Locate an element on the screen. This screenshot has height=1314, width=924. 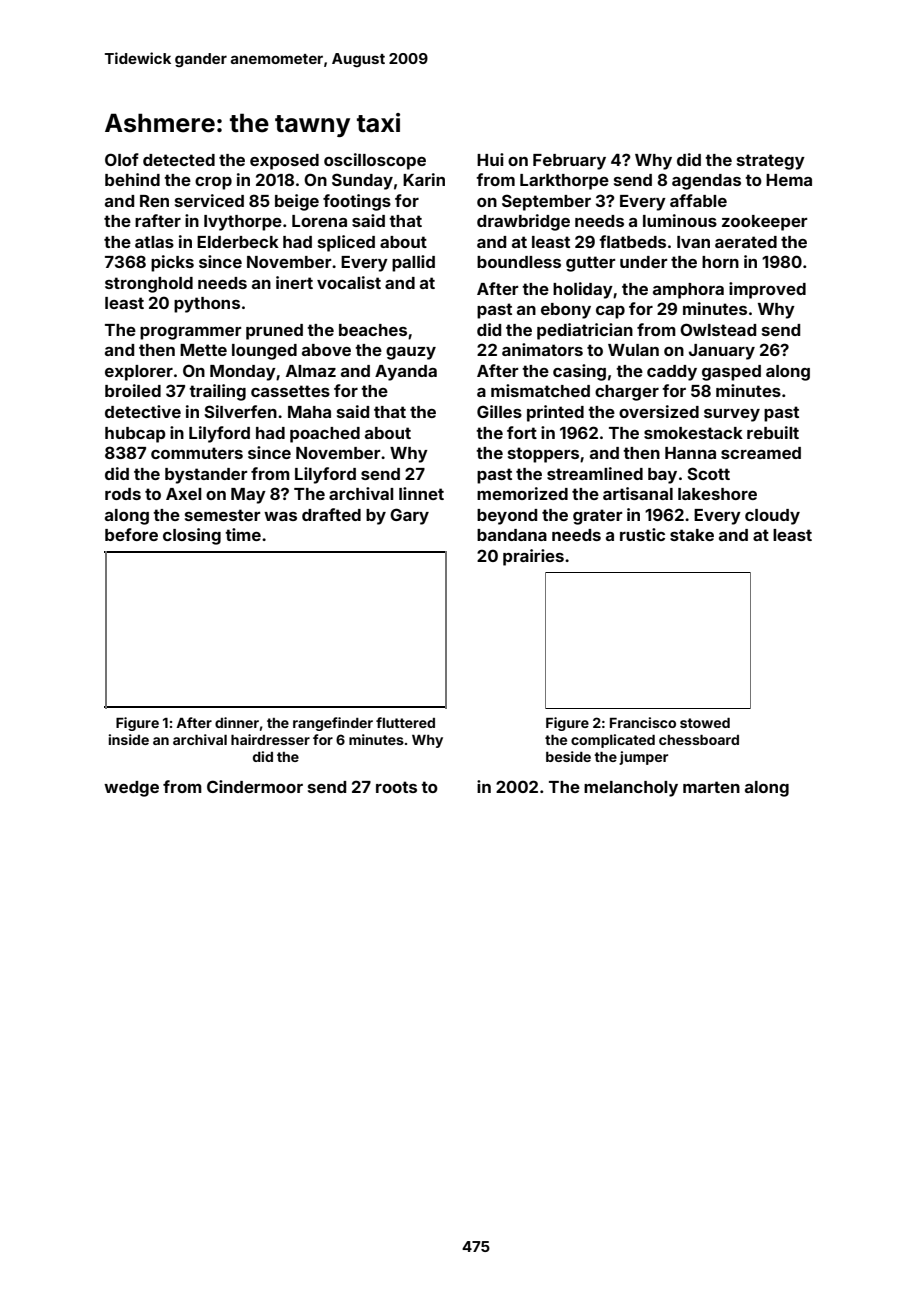
roots is located at coordinates (396, 787).
